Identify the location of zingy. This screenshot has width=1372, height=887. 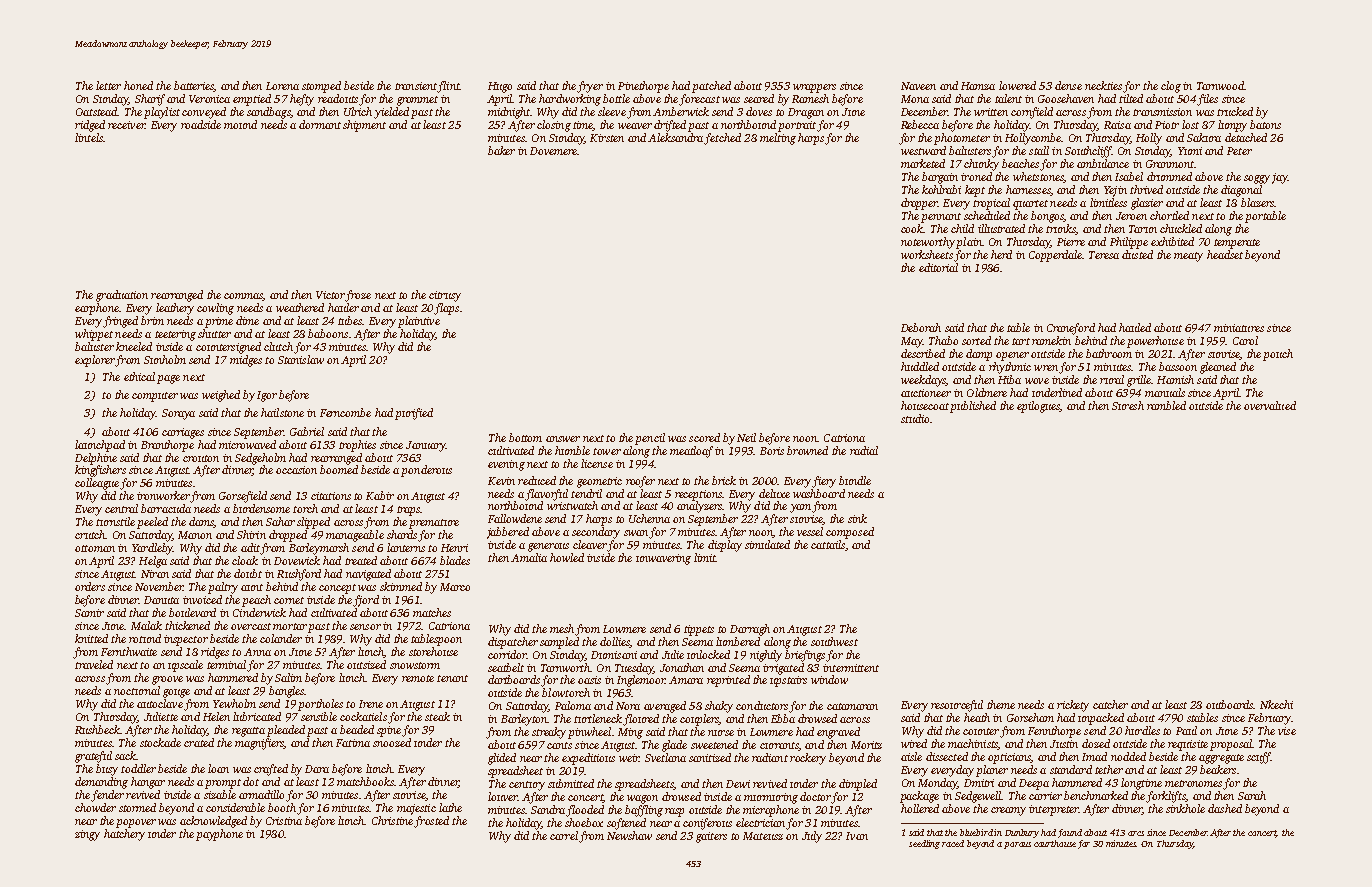
(87, 835).
